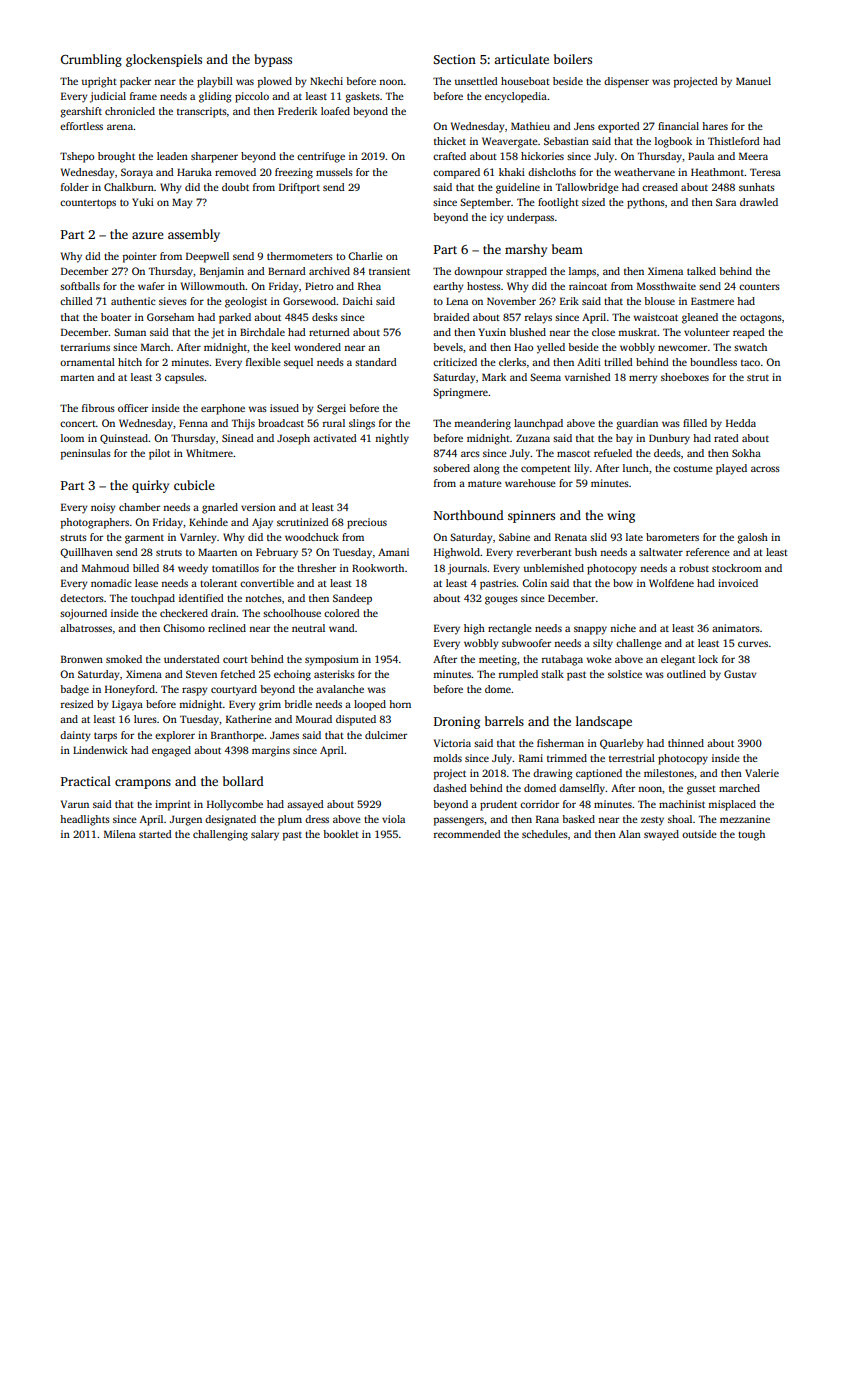 This image has width=849, height=1400. Describe the element at coordinates (701, 271) in the image. I see `talked` at that location.
